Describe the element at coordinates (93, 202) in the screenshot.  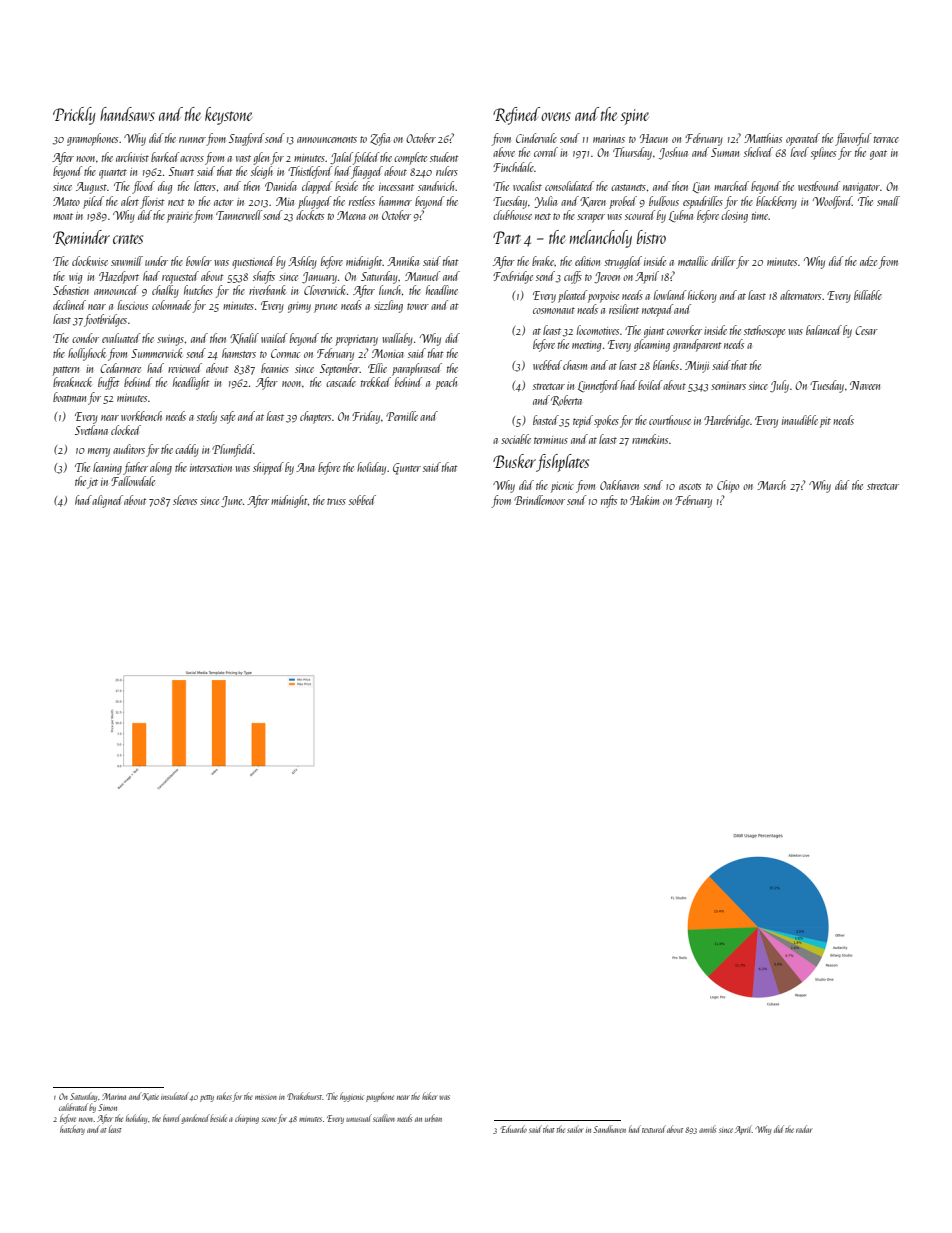
I see `piled` at that location.
